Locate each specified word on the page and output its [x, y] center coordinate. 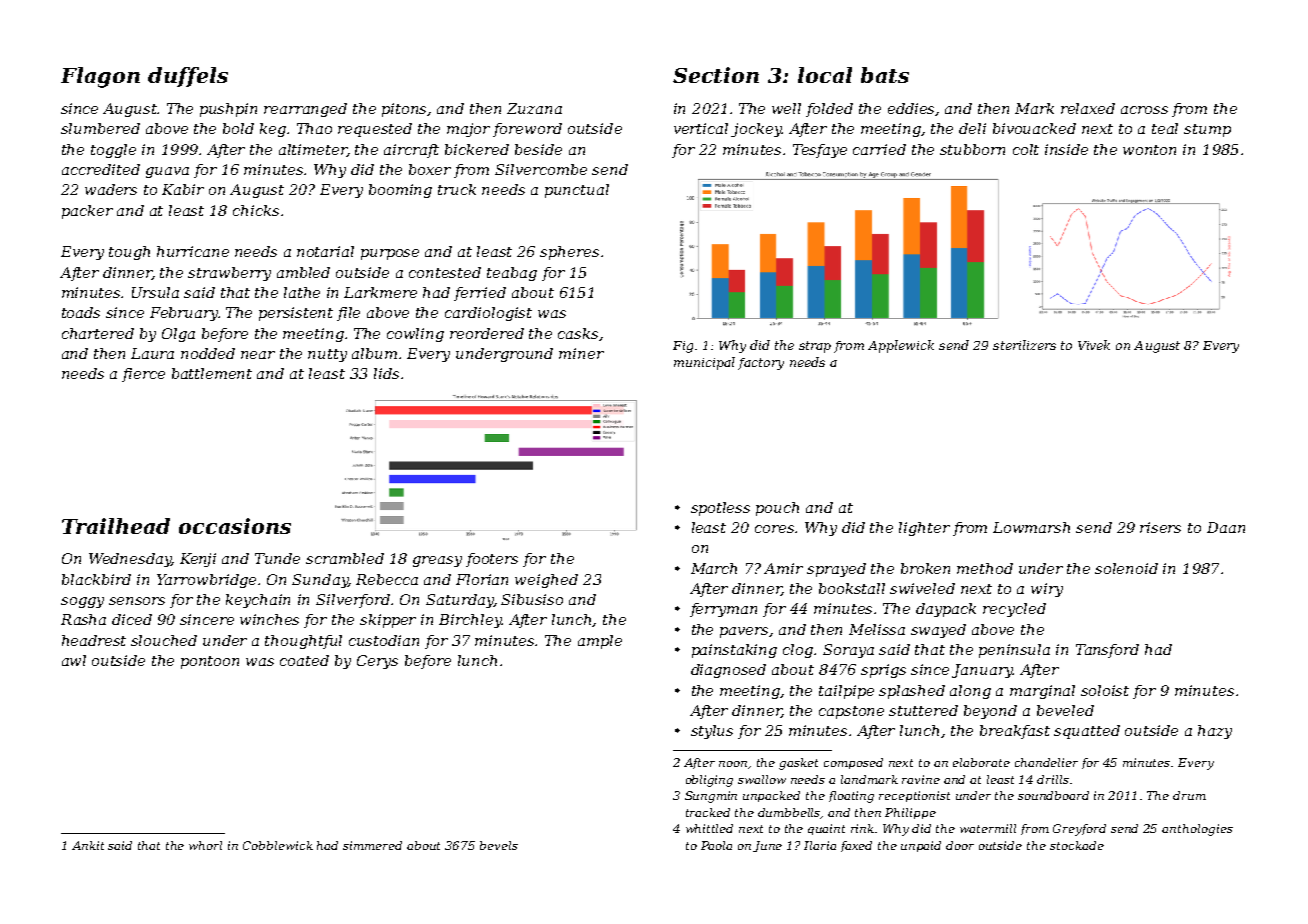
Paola [716, 845]
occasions [235, 526]
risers [1160, 527]
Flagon [100, 77]
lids [386, 373]
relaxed [1088, 108]
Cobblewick [278, 845]
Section [716, 75]
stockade [1077, 845]
